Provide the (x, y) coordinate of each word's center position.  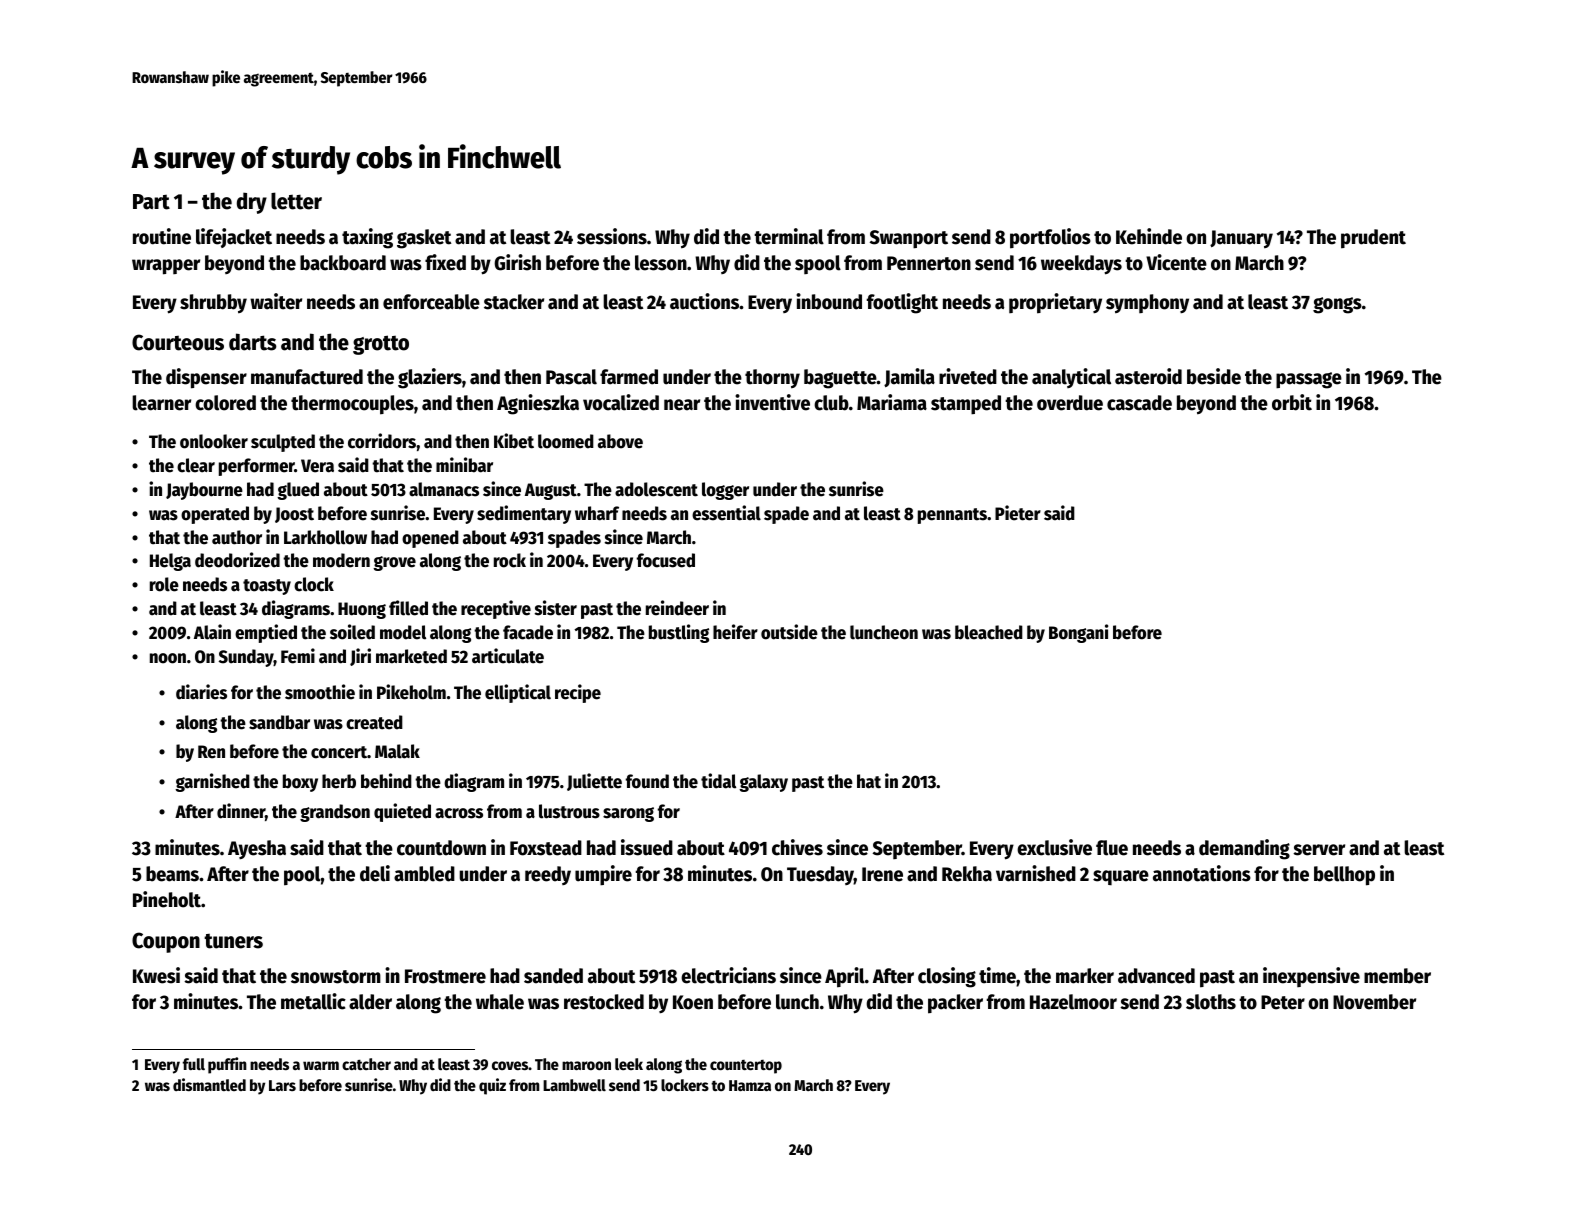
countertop (746, 1067)
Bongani (1078, 633)
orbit (1292, 402)
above (620, 441)
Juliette (594, 782)
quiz (492, 1086)
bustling (679, 633)
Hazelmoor (1073, 1002)
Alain (212, 632)
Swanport (909, 239)
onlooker (214, 441)
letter (296, 201)
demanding (1244, 849)
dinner (241, 811)
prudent (1373, 239)
